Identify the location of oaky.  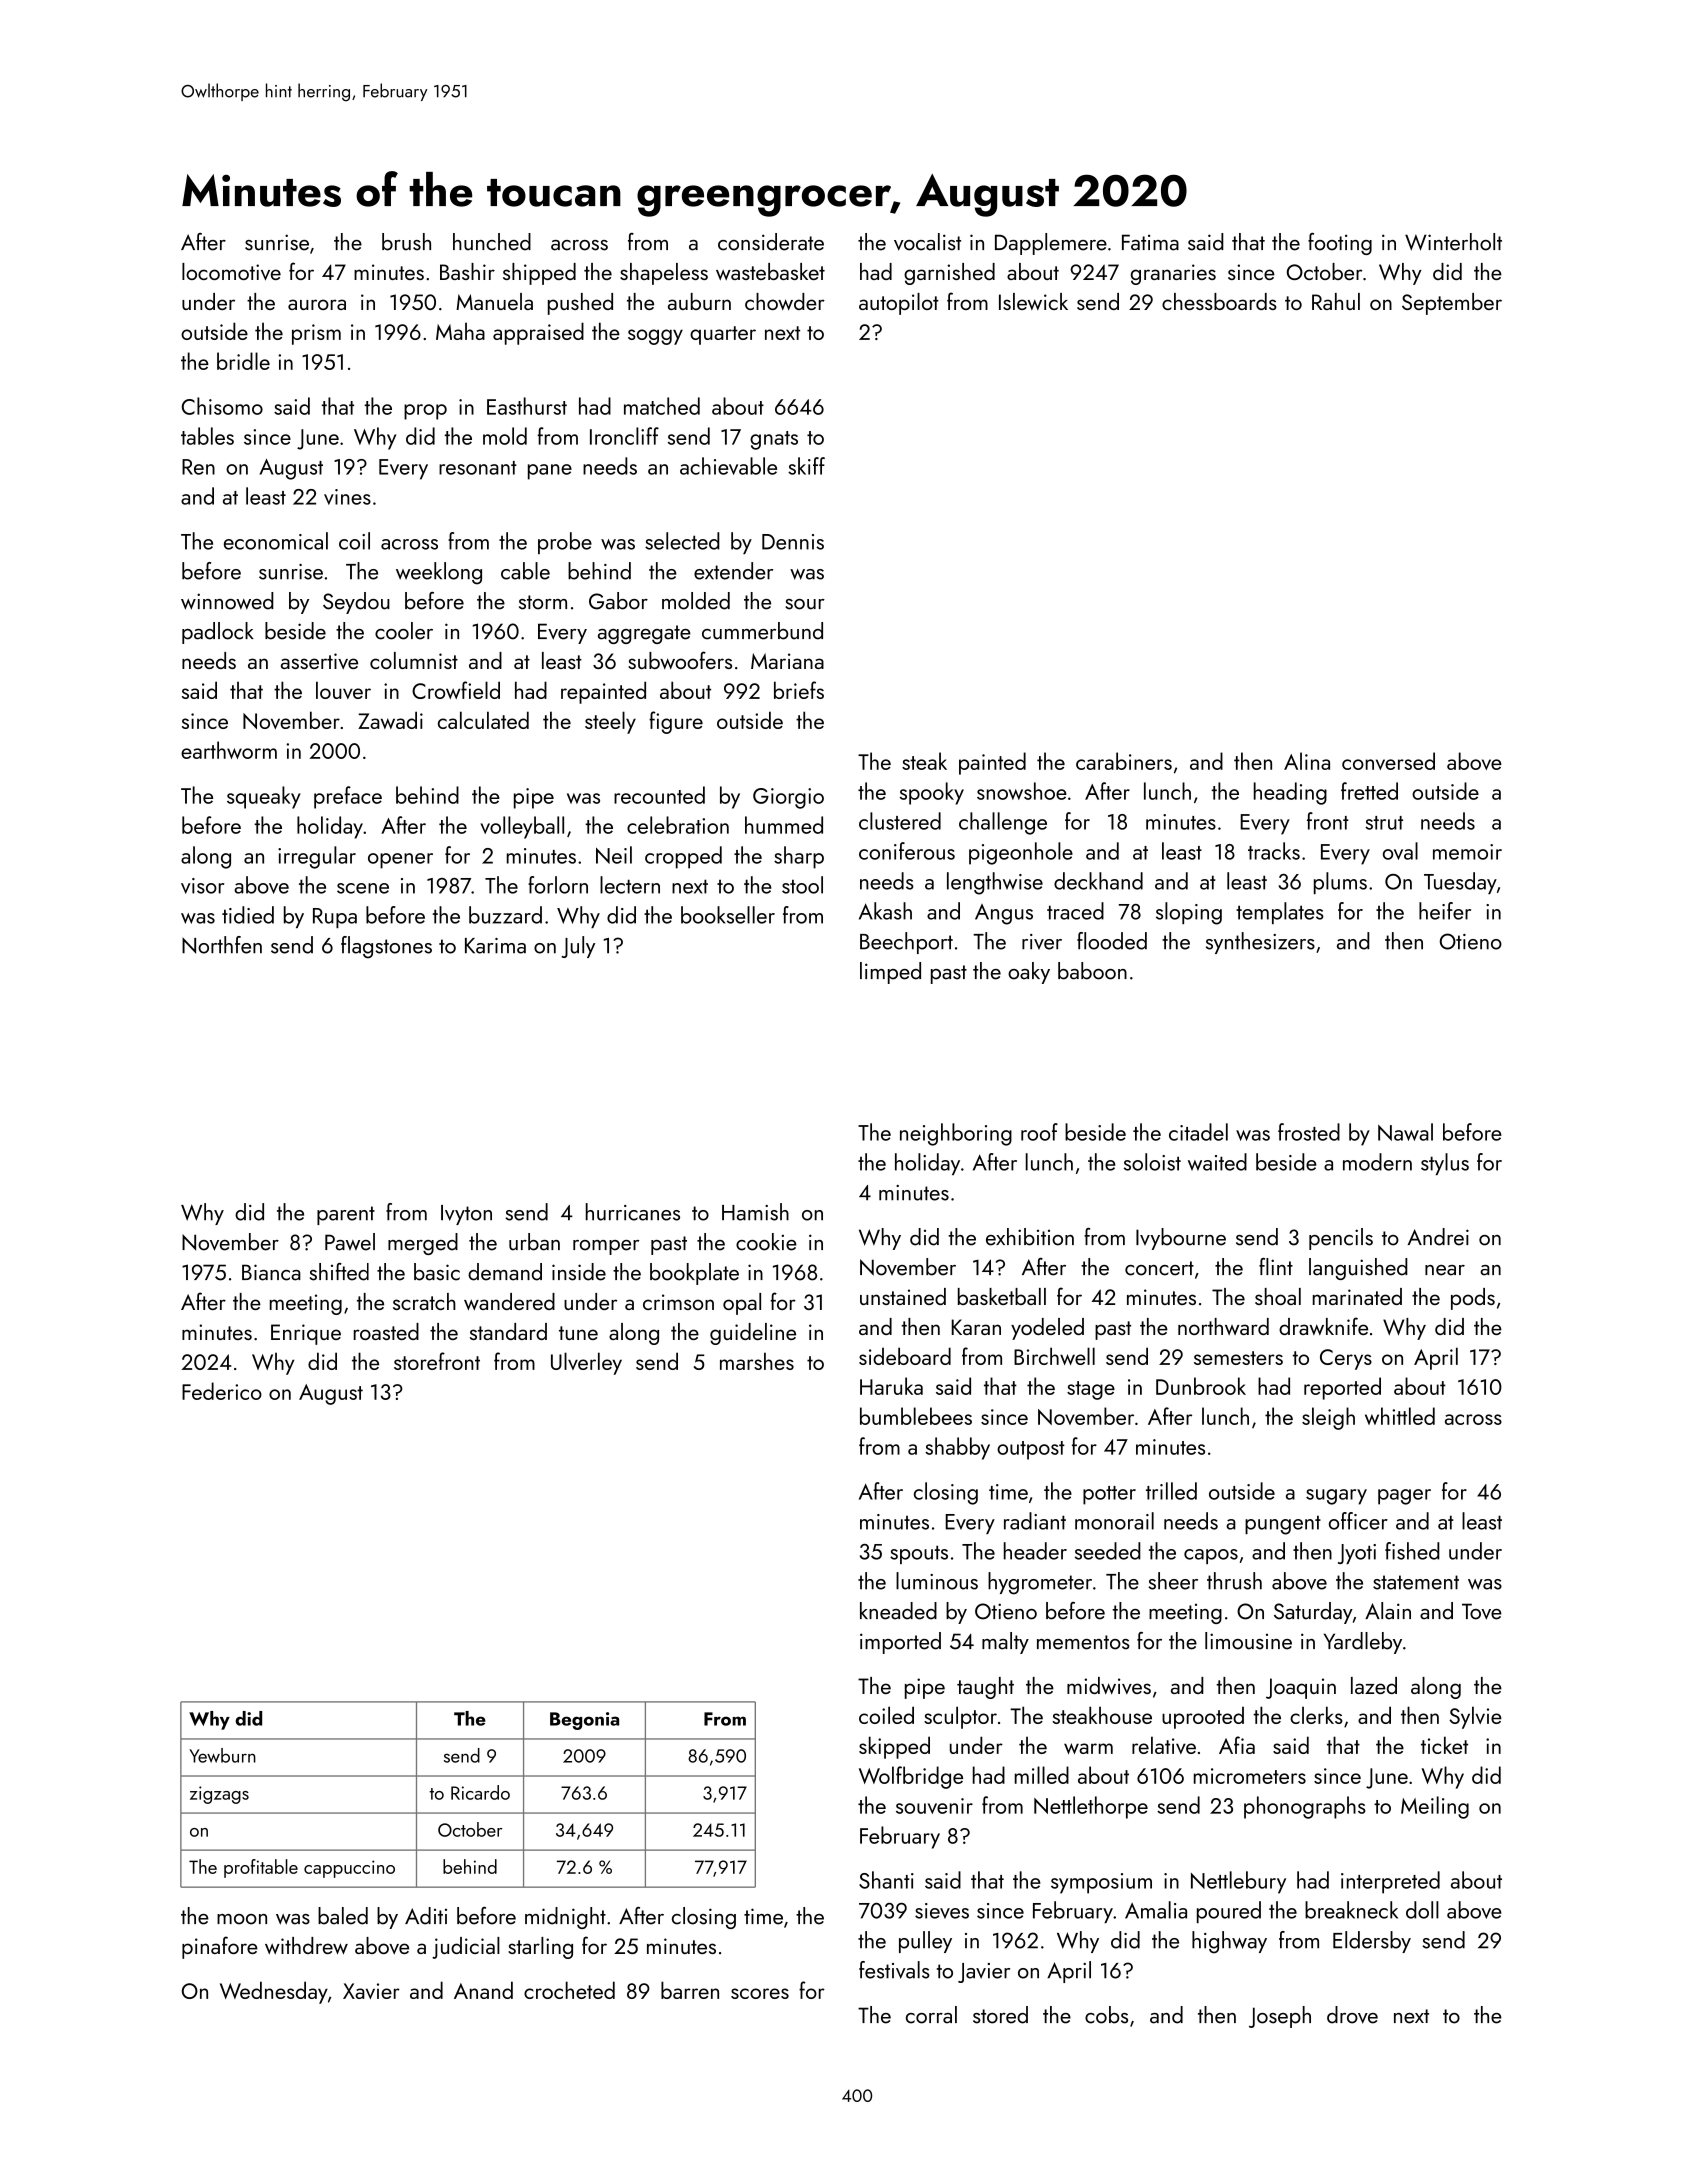
(1029, 973).
